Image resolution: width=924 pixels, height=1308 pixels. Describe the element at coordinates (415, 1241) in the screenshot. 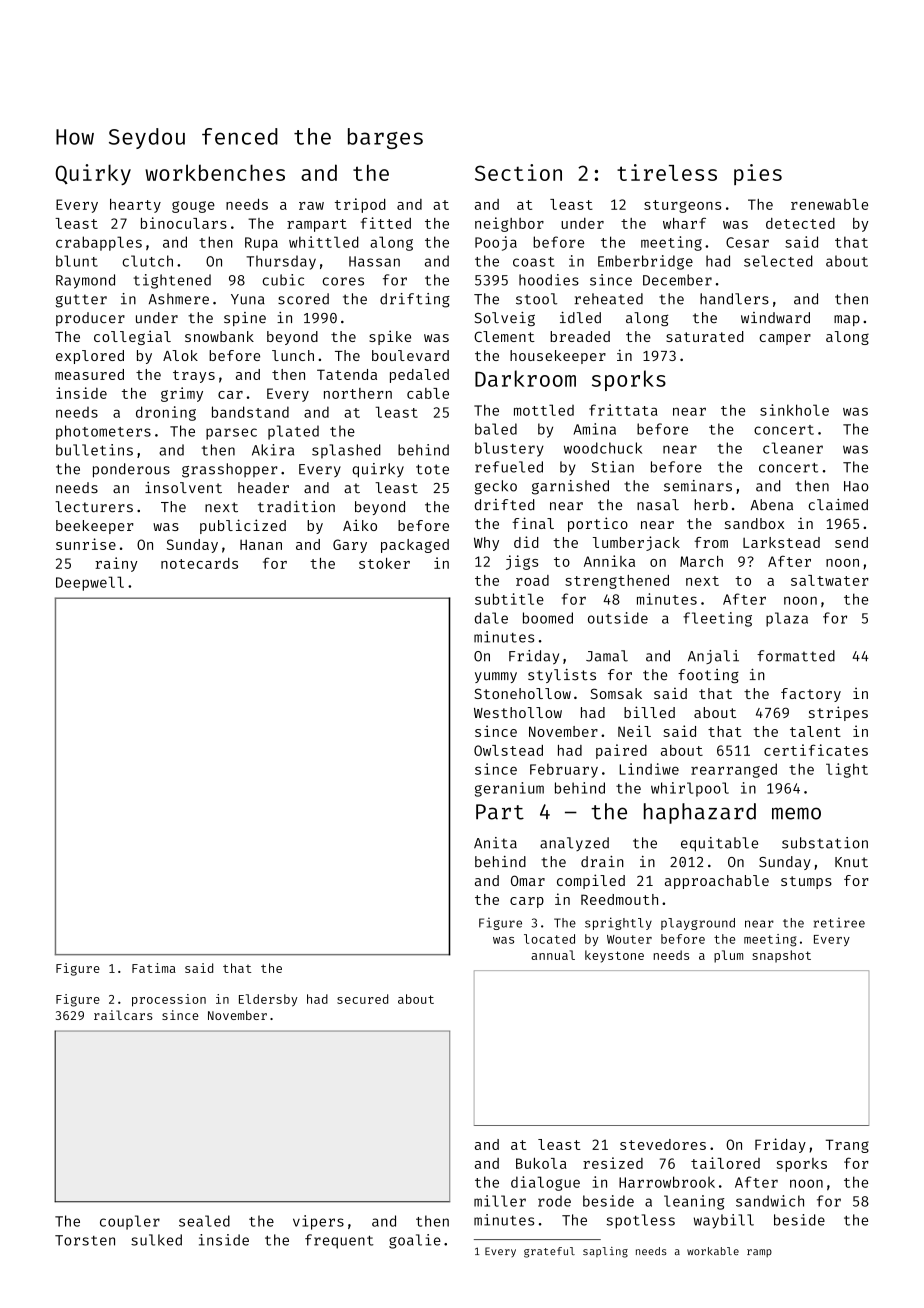

I see `goalie` at that location.
